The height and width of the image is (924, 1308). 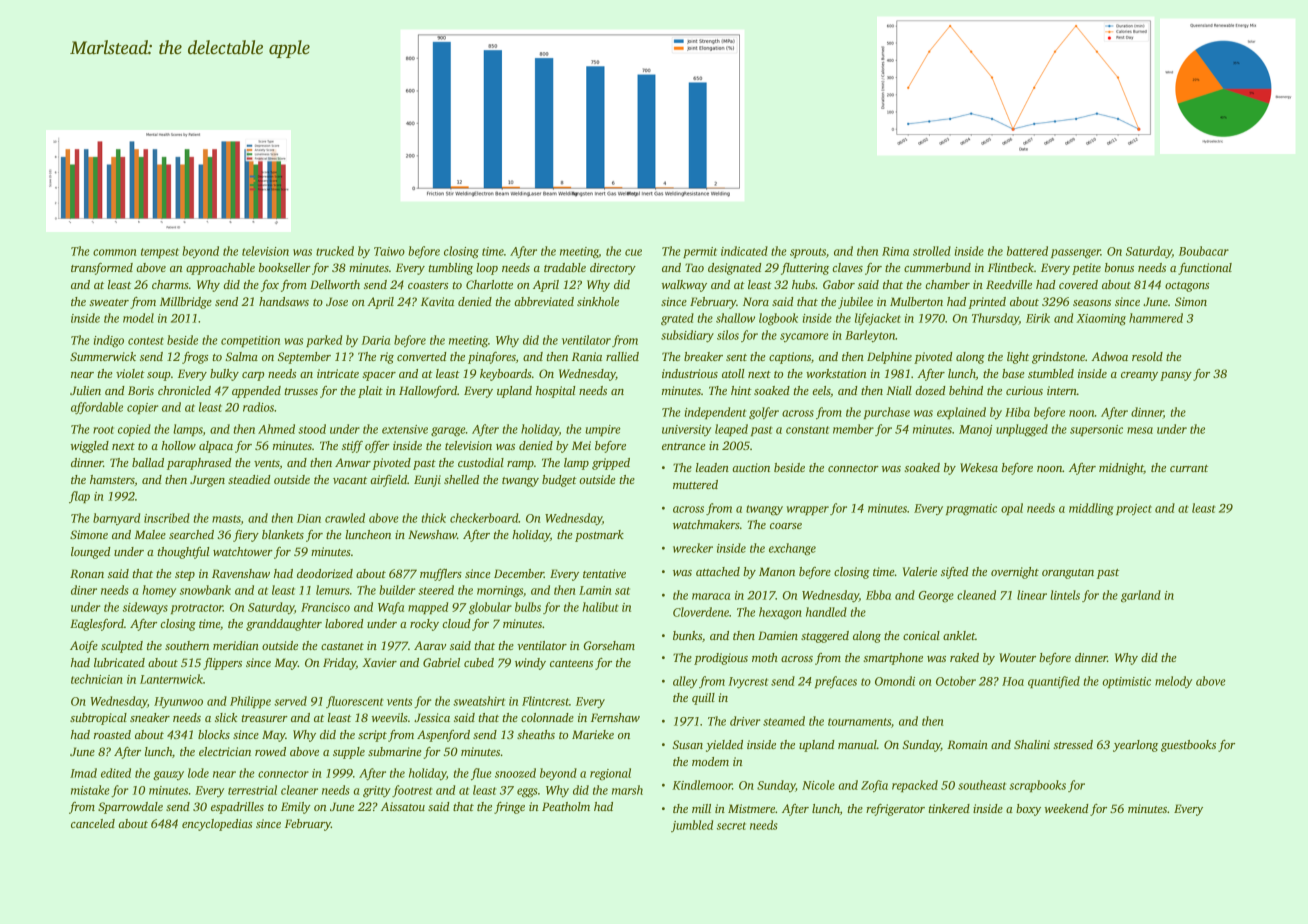 What do you see at coordinates (207, 481) in the image?
I see `Jurgen` at bounding box center [207, 481].
